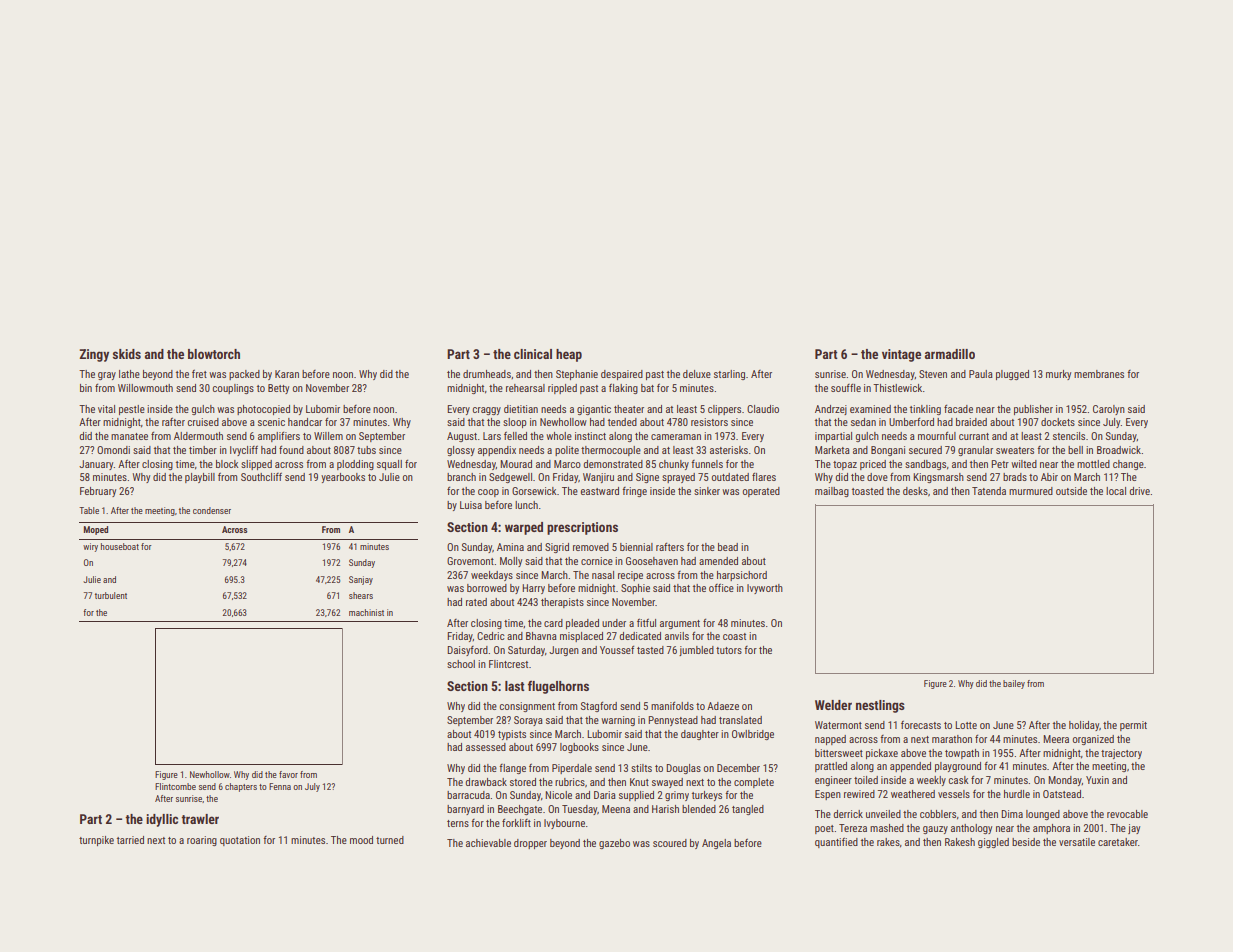  I want to click on wiry, so click(90, 547).
